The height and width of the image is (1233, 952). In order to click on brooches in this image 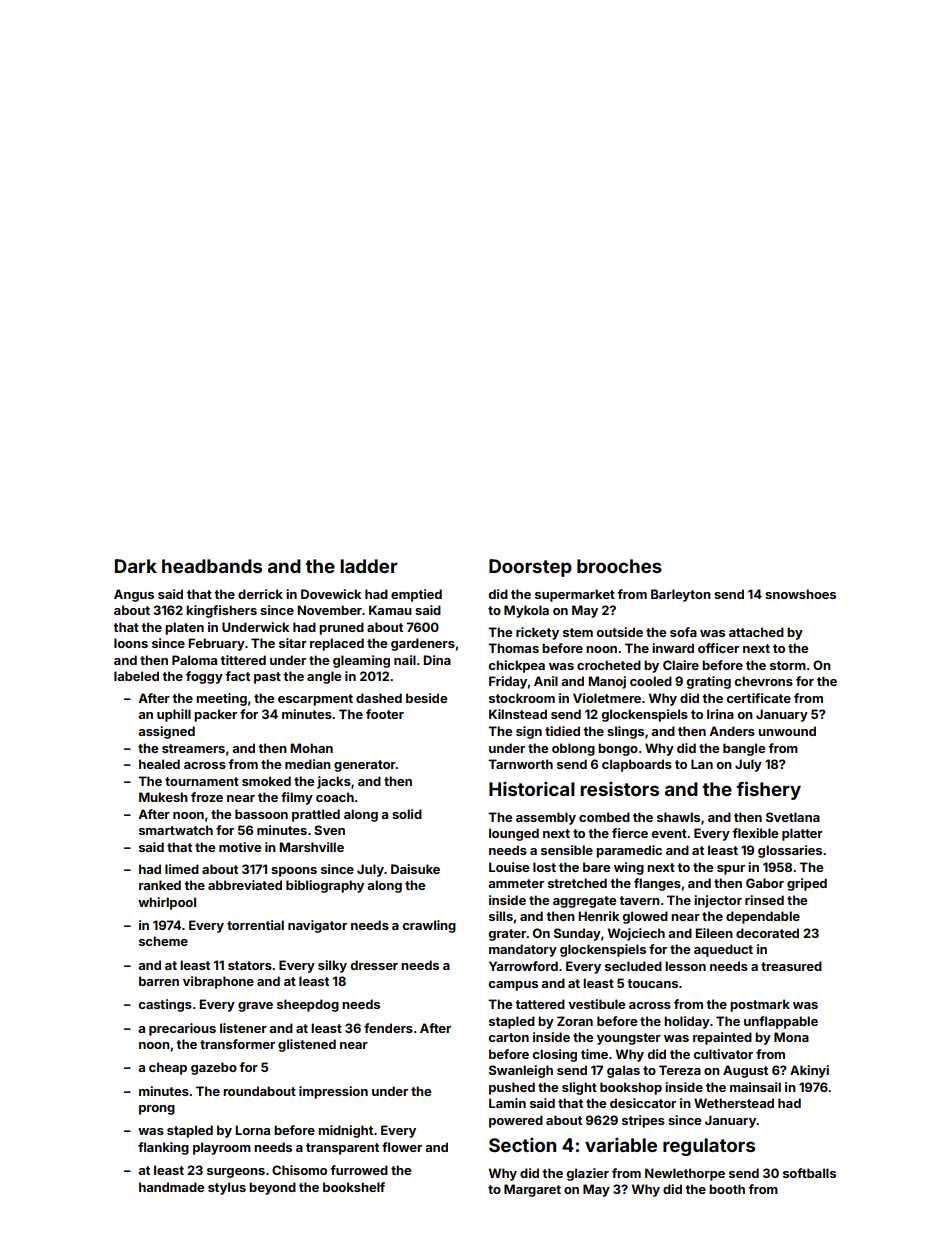, I will do `click(619, 566)`.
